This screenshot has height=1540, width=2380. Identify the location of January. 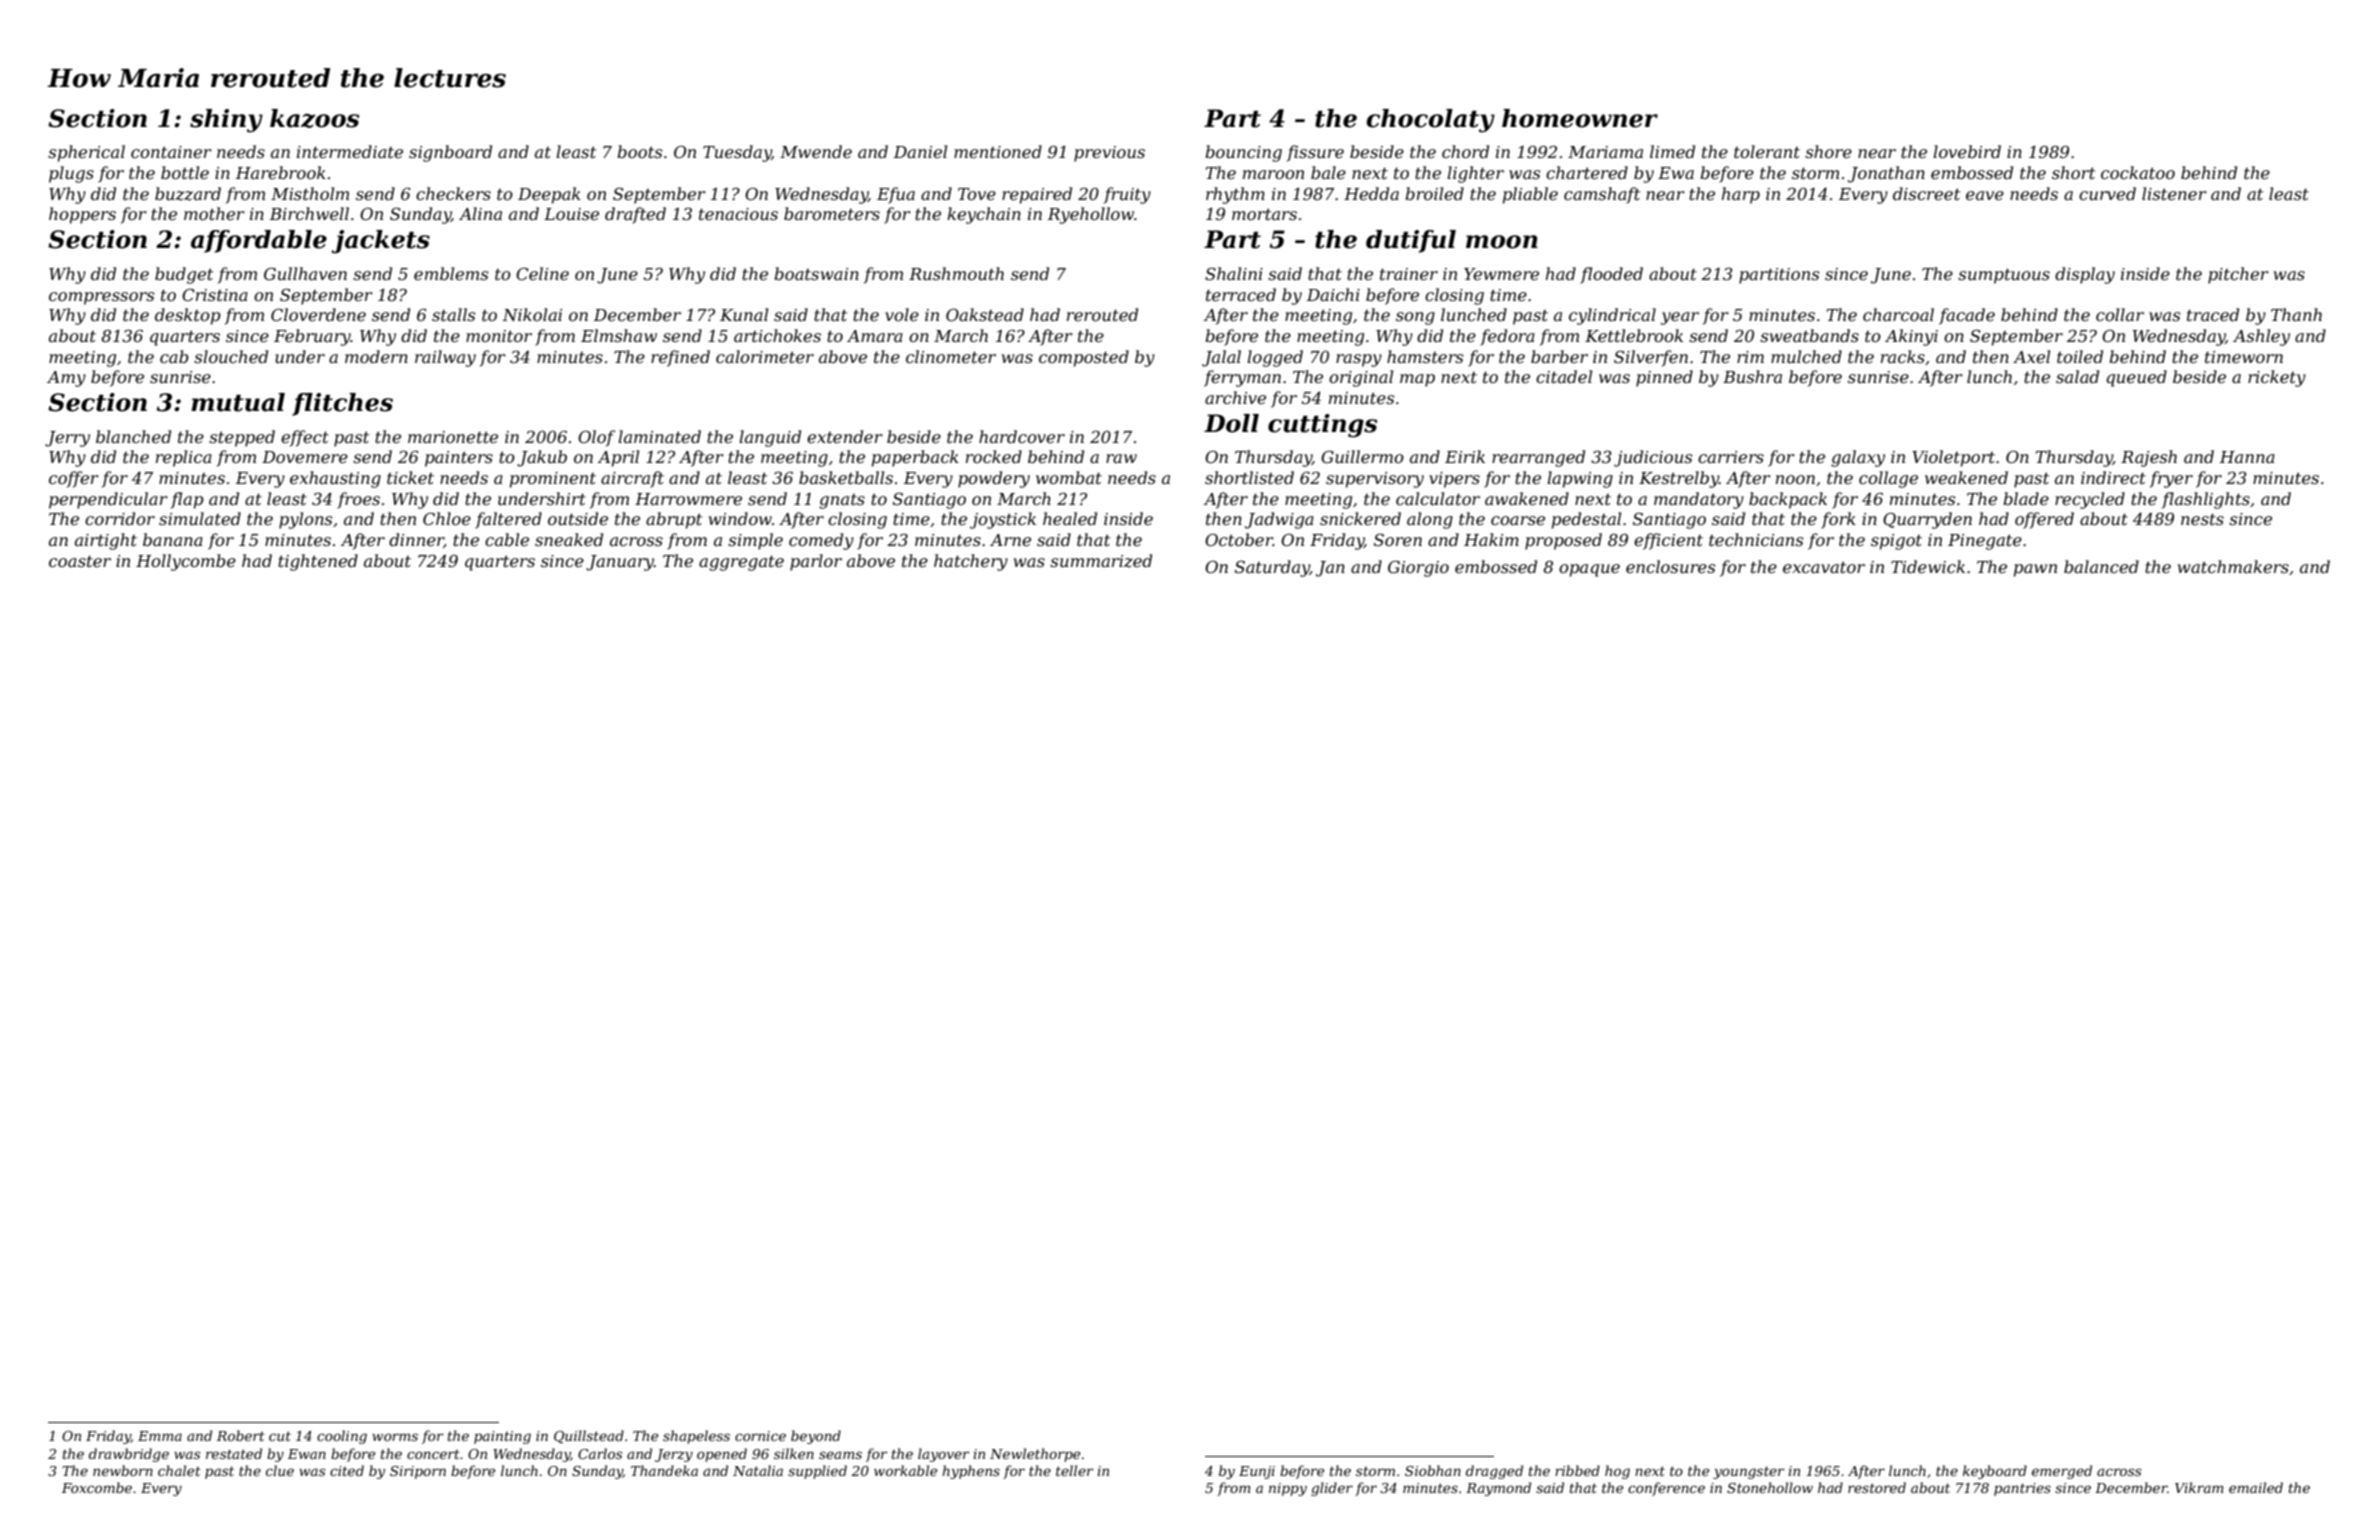
(620, 563).
